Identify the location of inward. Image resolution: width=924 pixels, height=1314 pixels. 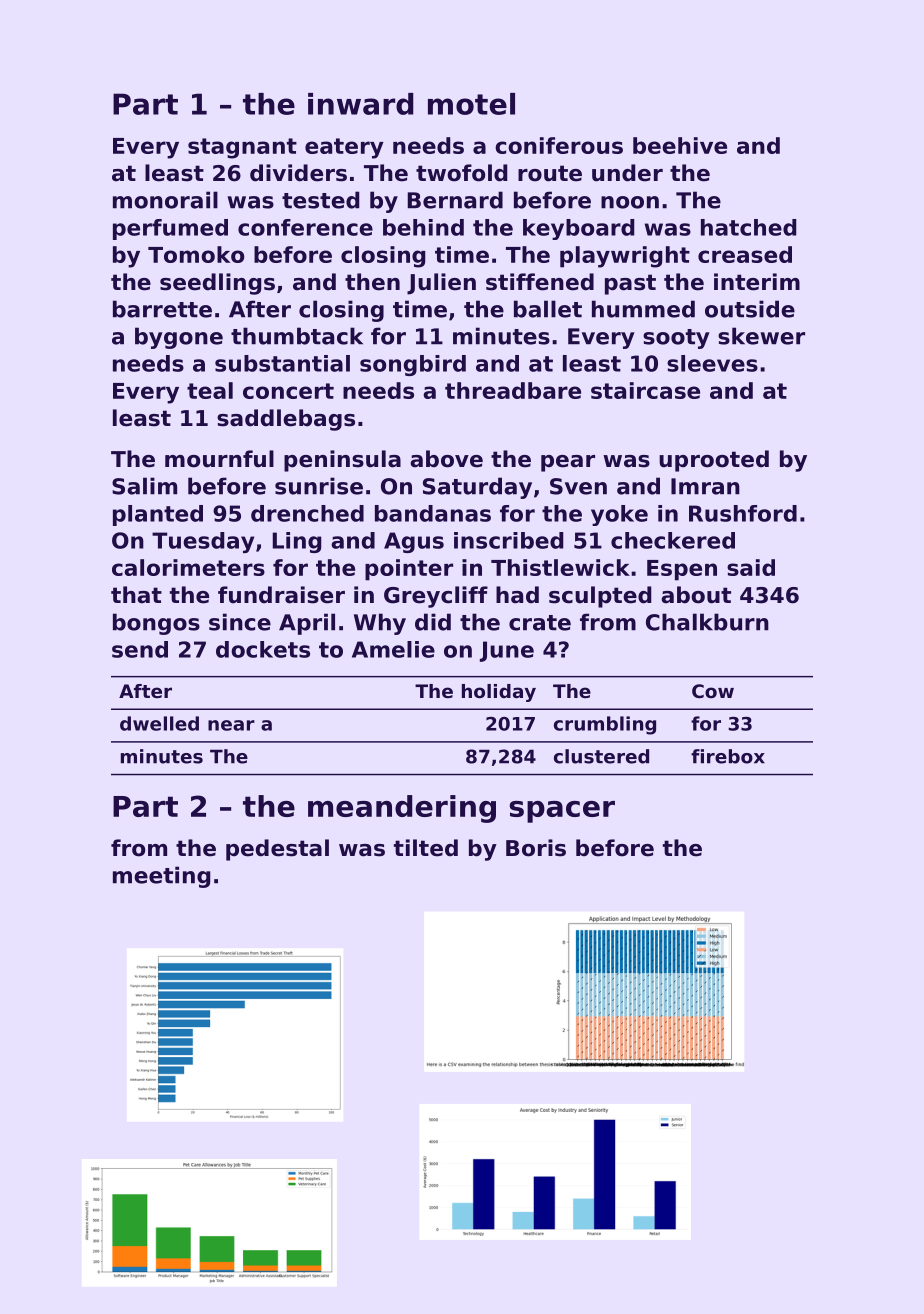
(361, 104).
